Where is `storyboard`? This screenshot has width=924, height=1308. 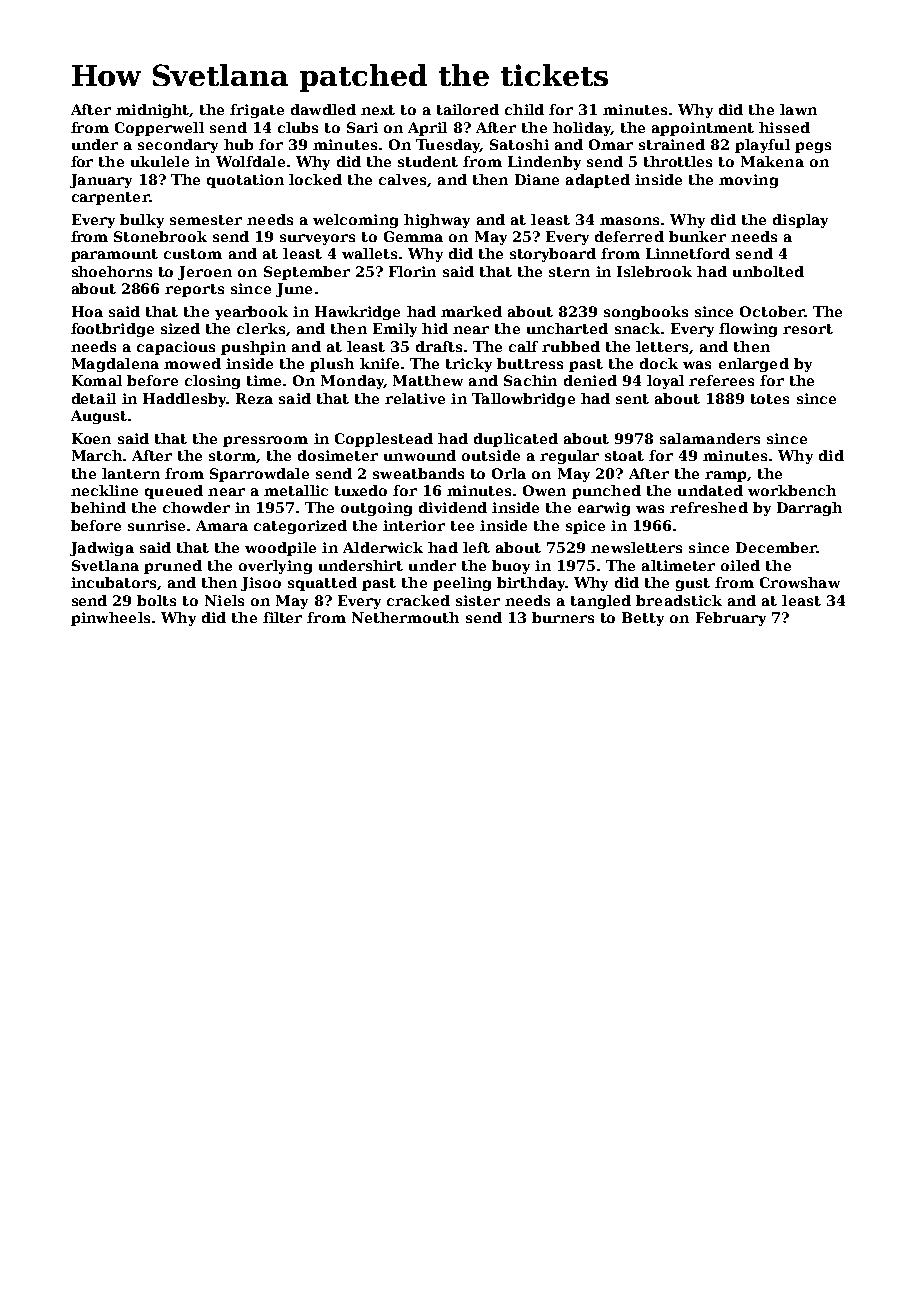 storyboard is located at coordinates (553, 255).
